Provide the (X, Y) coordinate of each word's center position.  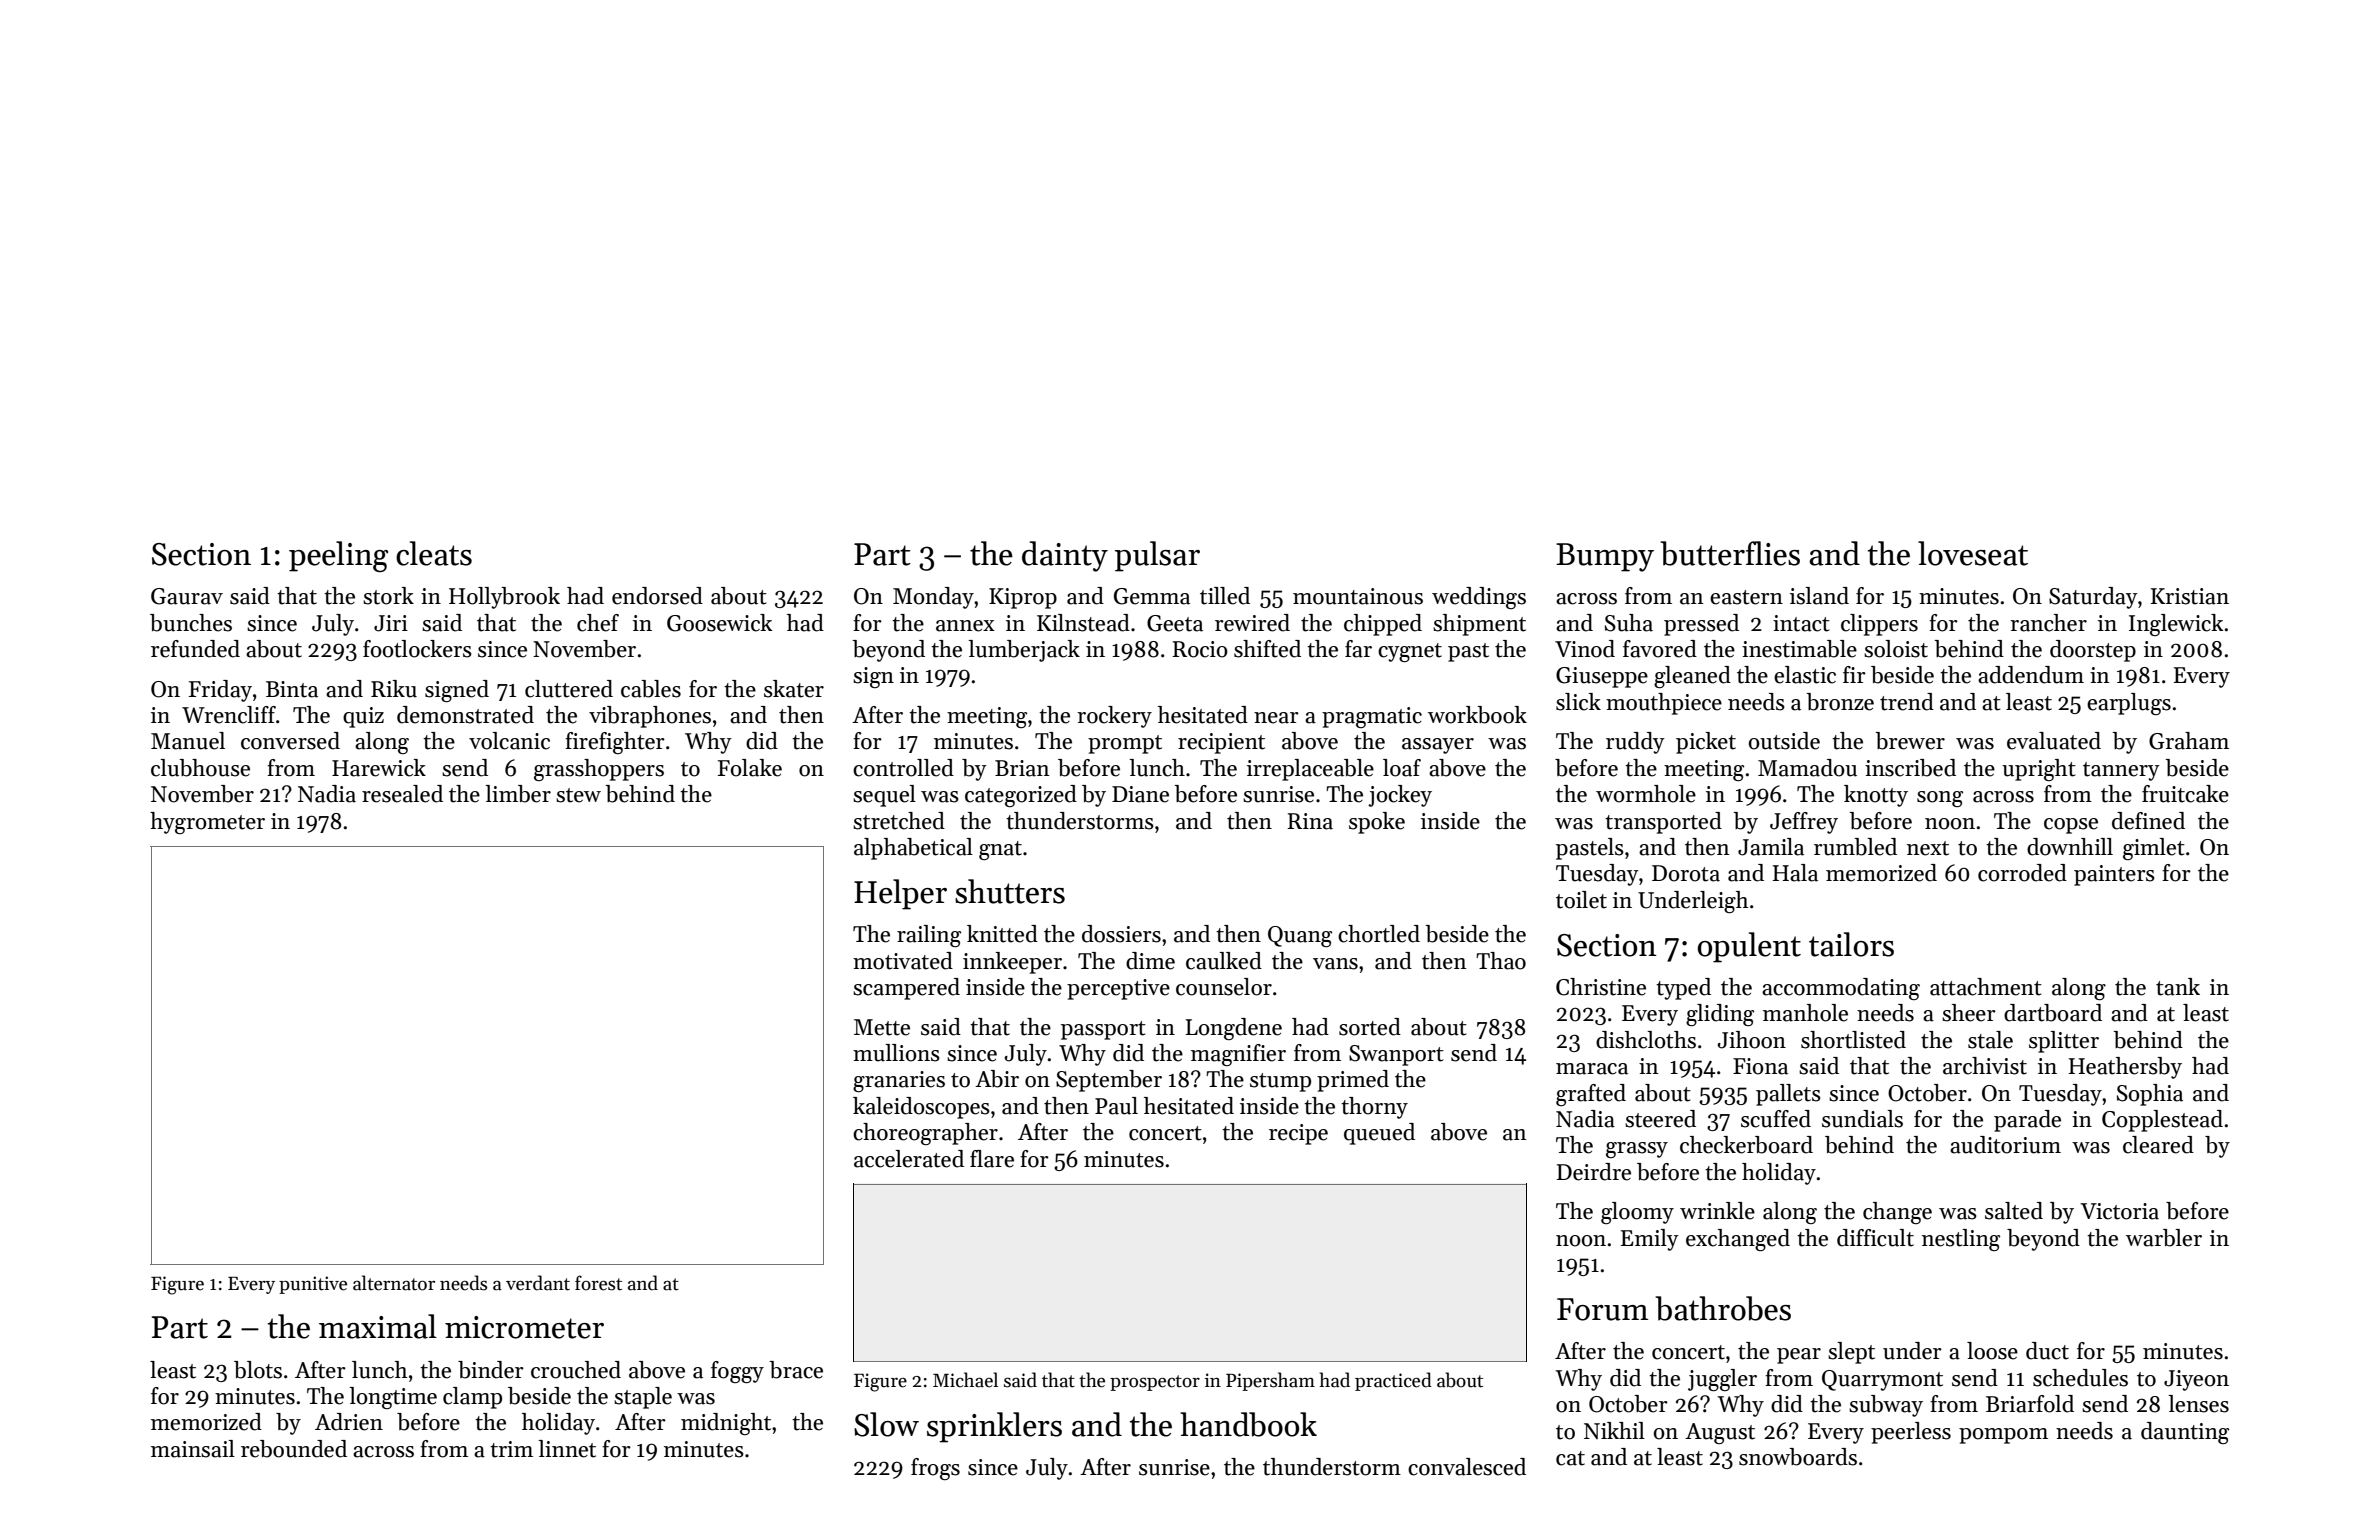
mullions (896, 1053)
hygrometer (207, 823)
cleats (434, 553)
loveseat (1973, 553)
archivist (1985, 1066)
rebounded (294, 1449)
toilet (1581, 900)
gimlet (2154, 849)
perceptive (1118, 989)
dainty (1065, 556)
